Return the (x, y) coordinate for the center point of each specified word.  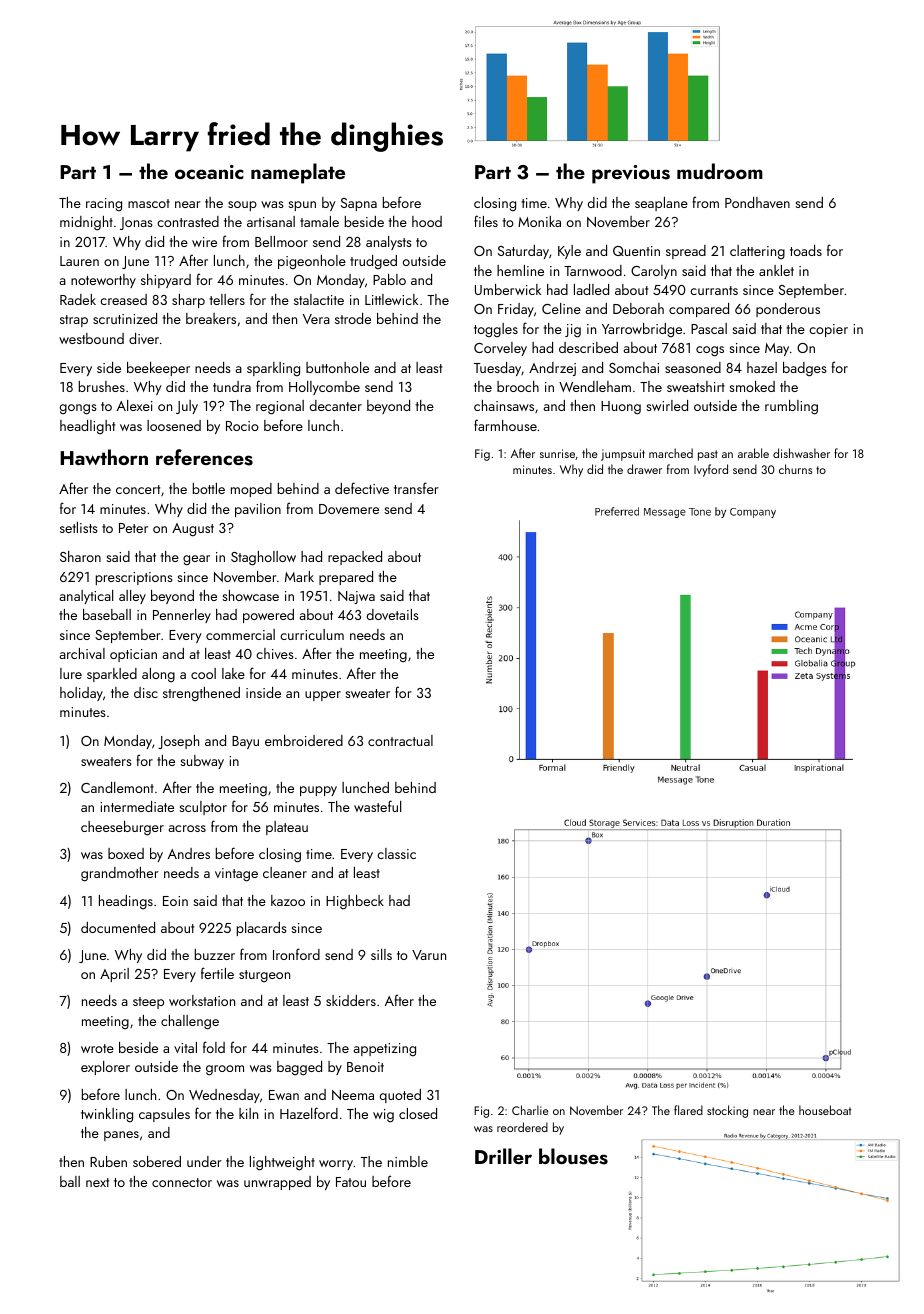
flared (688, 1110)
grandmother (120, 874)
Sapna (359, 204)
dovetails (393, 614)
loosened (174, 425)
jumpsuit (623, 455)
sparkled (112, 675)
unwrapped (277, 1183)
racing (104, 205)
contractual (400, 740)
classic (396, 853)
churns (795, 469)
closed (418, 1113)
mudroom (720, 171)
